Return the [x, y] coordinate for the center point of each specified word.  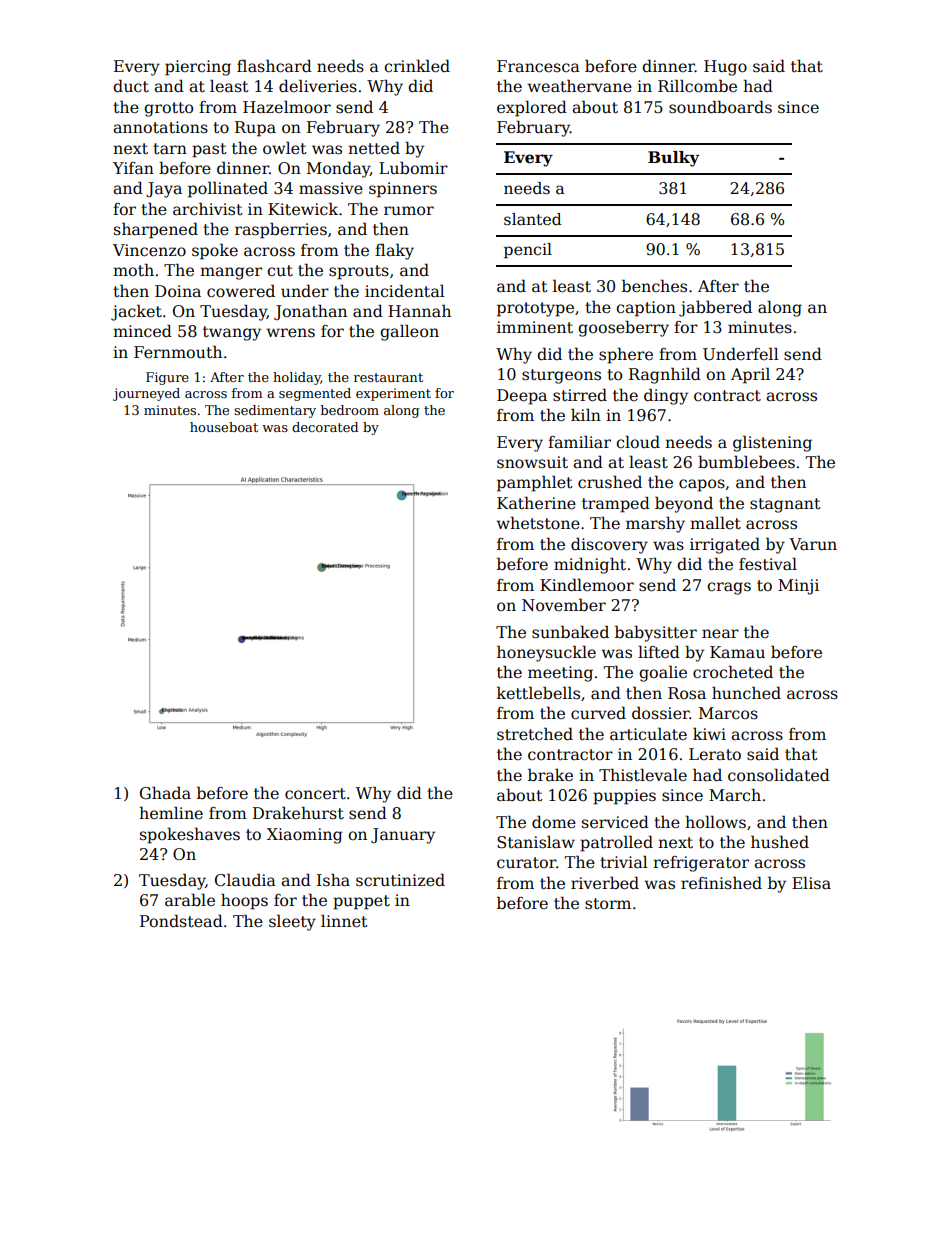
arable [190, 899]
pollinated [228, 189]
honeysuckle [546, 653]
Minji [798, 587]
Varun [813, 544]
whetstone [538, 523]
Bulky [673, 159]
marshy [655, 524]
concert [315, 794]
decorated [325, 427]
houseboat [224, 427]
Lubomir [413, 167]
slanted [533, 219]
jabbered [715, 308]
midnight [590, 565]
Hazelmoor [287, 107]
